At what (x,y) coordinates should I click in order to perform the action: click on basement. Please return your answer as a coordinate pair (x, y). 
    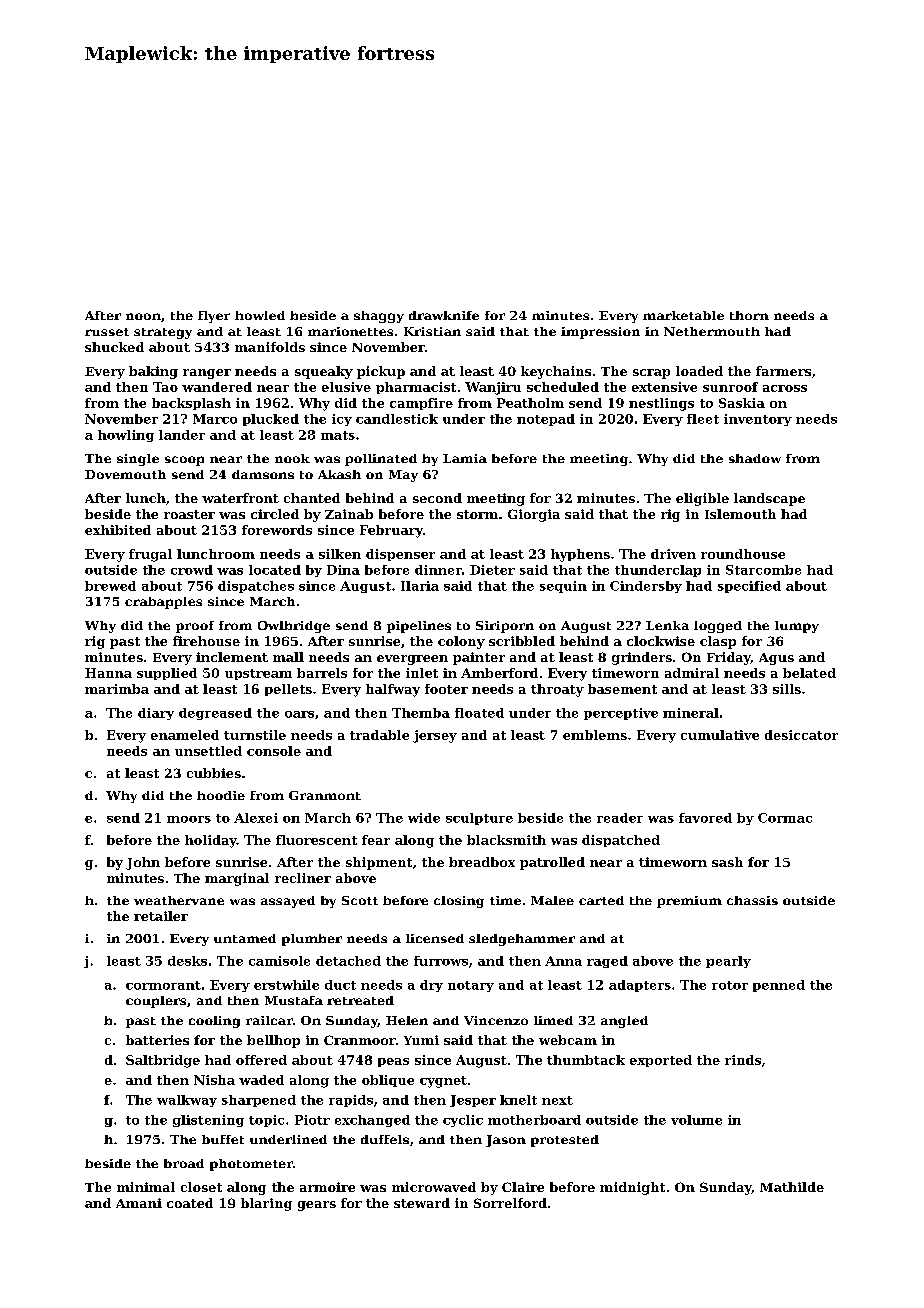
    Looking at the image, I should click on (622, 689).
